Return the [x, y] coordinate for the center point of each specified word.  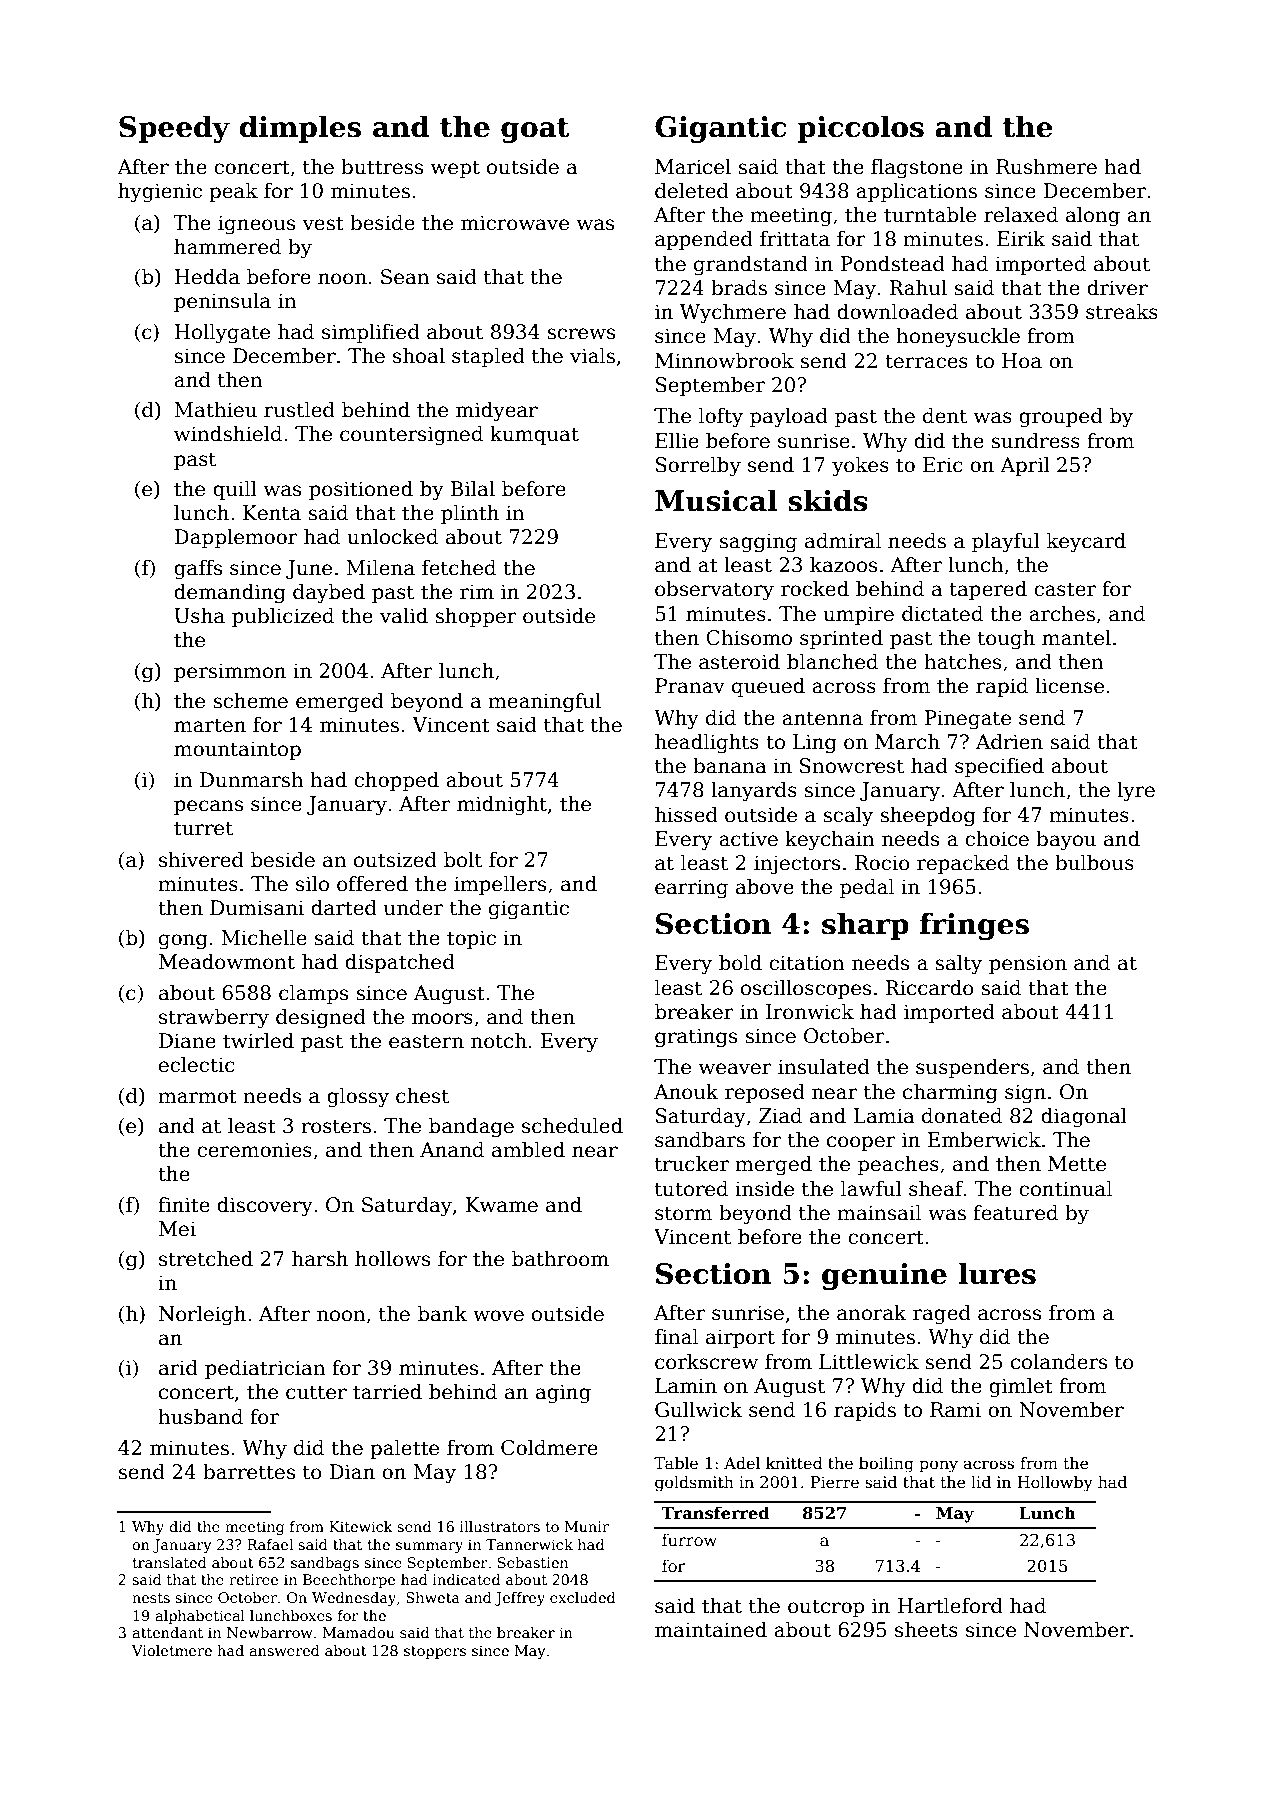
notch [499, 1041]
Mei [177, 1229]
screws [581, 334]
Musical [716, 500]
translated [169, 1562]
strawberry [214, 1019]
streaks [1122, 312]
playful [1006, 543]
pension [1028, 964]
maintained [711, 1630]
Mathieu [215, 410]
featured [1015, 1213]
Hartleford [950, 1606]
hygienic [160, 193]
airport [740, 1338]
